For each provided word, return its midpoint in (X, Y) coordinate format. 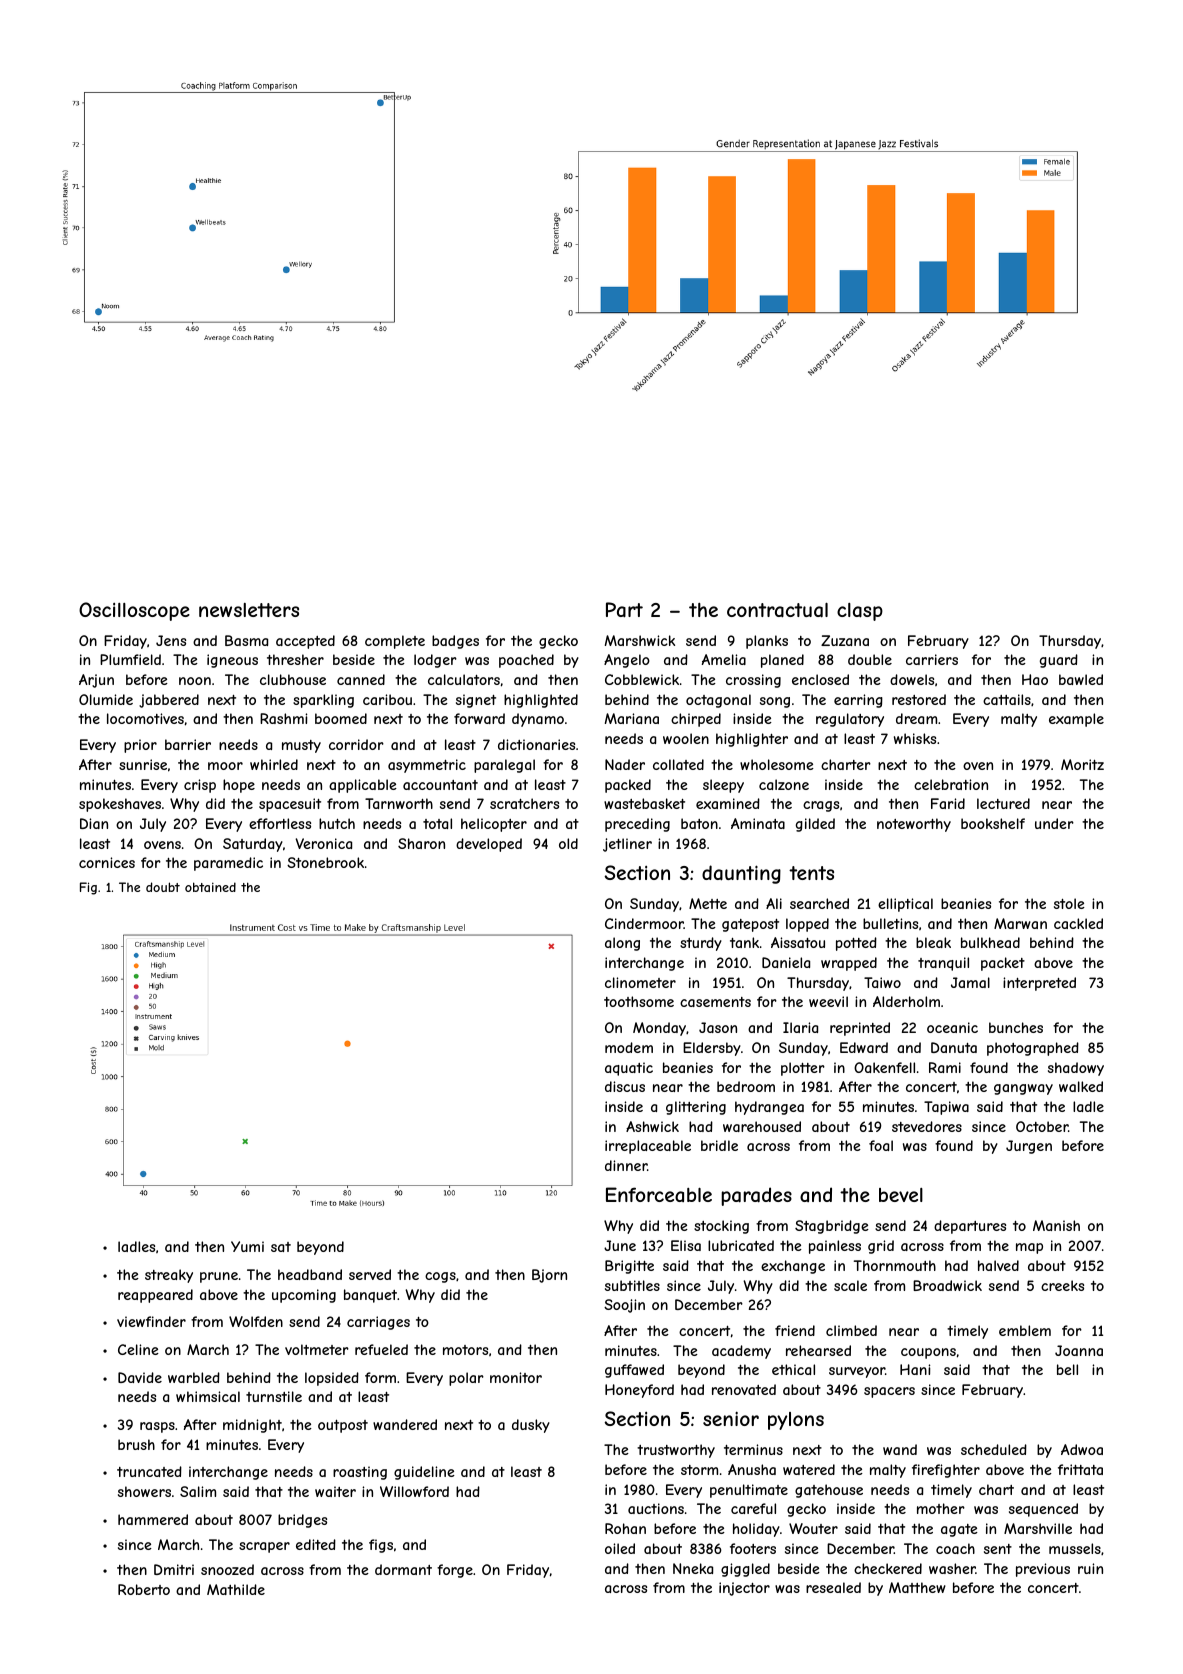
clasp (860, 612)
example (1076, 720)
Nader (625, 764)
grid (881, 1247)
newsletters (249, 610)
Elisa (686, 1245)
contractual (777, 610)
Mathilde (236, 1589)
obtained (210, 887)
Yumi (247, 1246)
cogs (440, 1277)
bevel (901, 1195)
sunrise (143, 764)
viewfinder (151, 1321)
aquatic (629, 1069)
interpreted (1039, 984)
